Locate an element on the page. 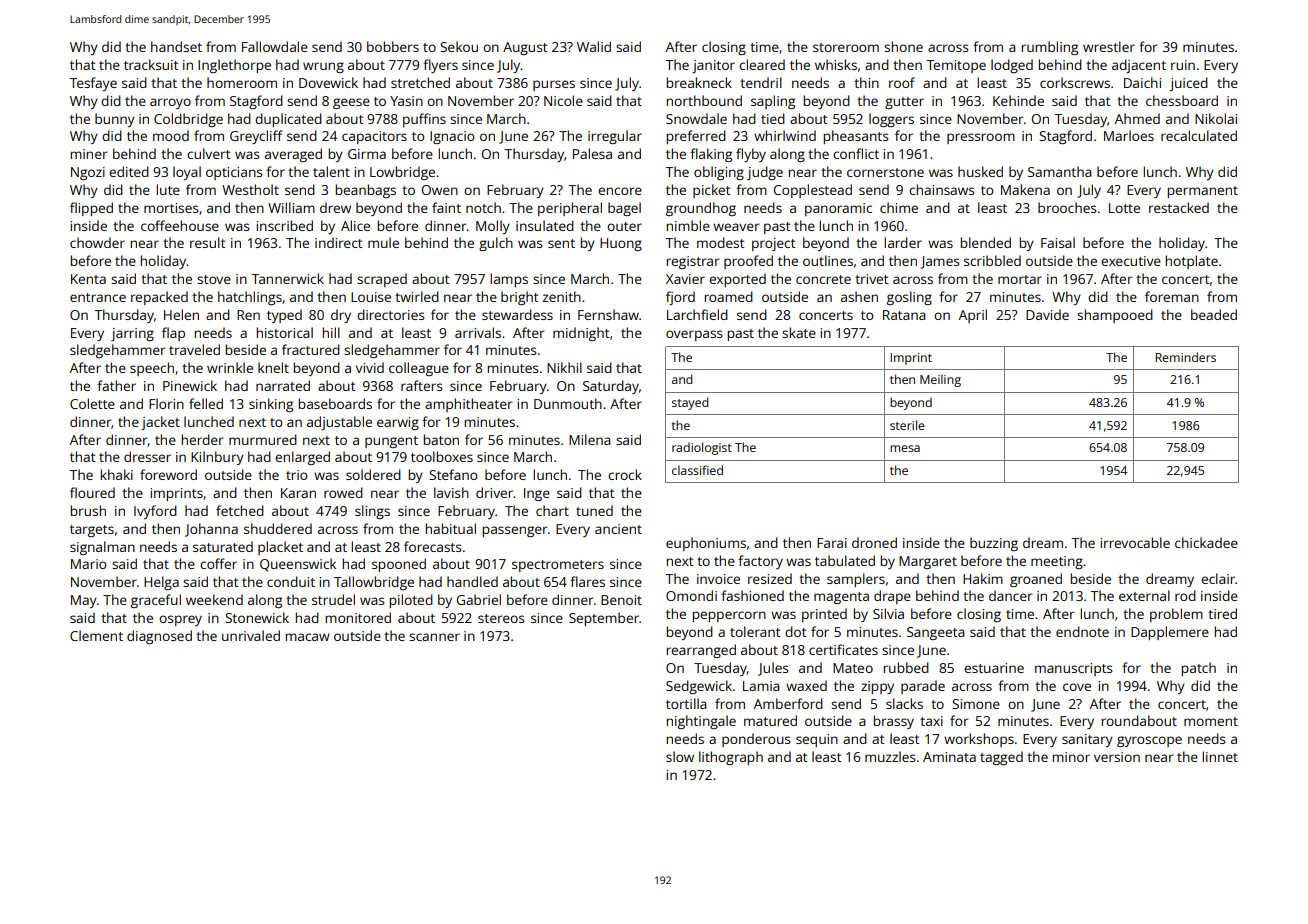 Image resolution: width=1308 pixels, height=924 pixels. arroyo is located at coordinates (170, 103).
